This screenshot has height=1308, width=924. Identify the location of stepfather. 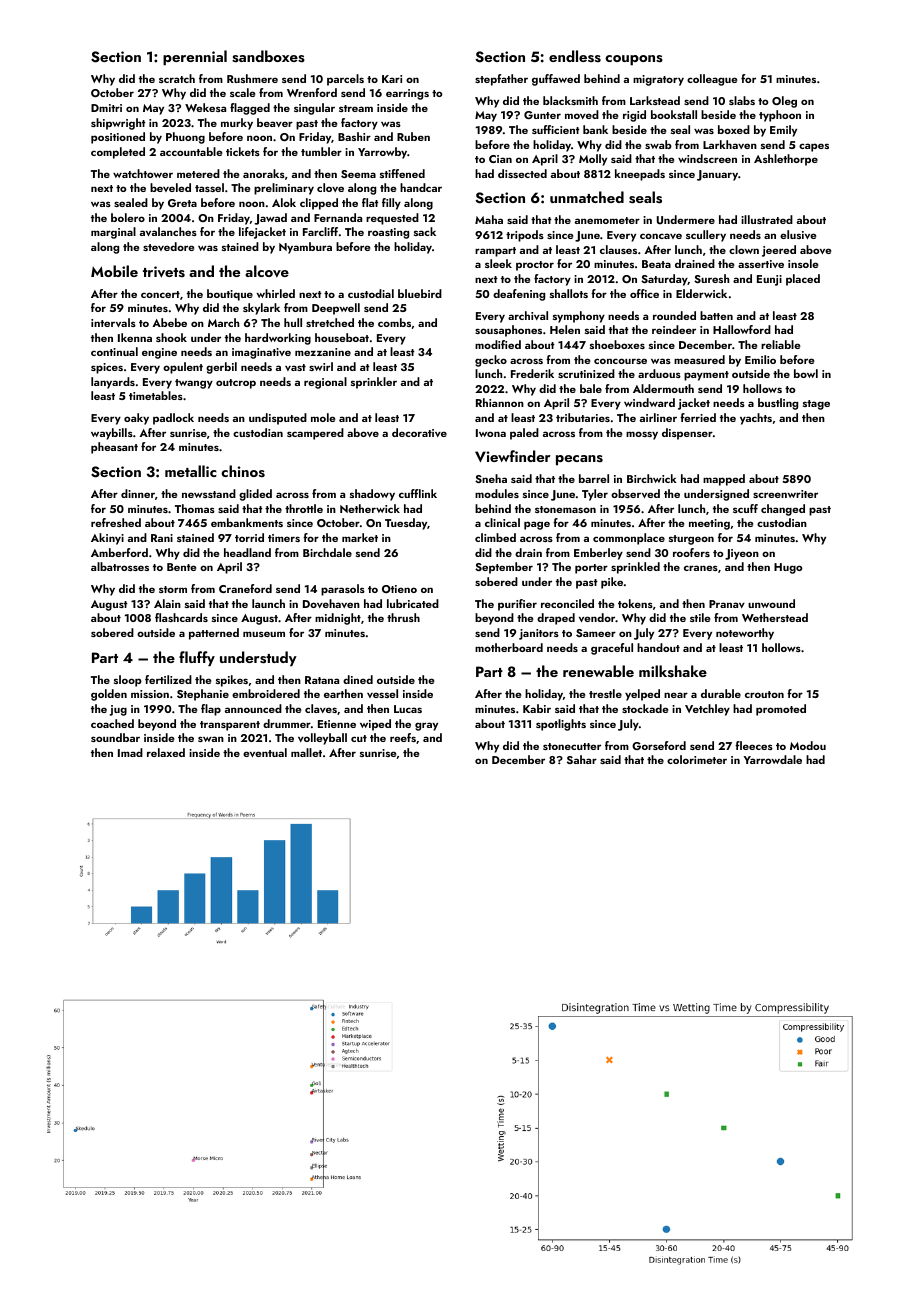
(501, 80).
